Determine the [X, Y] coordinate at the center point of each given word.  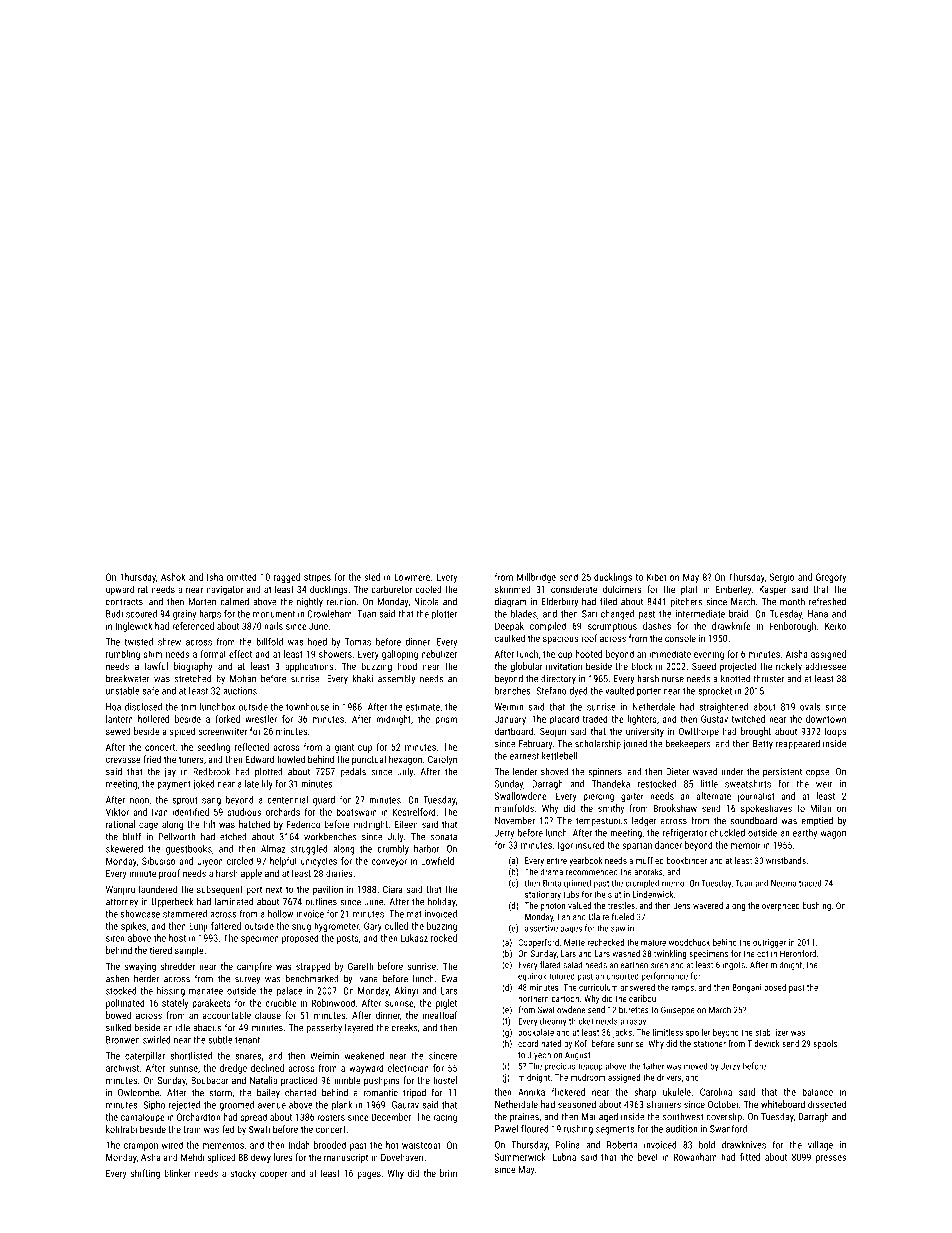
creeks [405, 1028]
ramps [683, 989]
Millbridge [536, 578]
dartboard [514, 731]
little [709, 784]
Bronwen [123, 1040]
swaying [140, 967]
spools [825, 1044]
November [515, 820]
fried [152, 759]
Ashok [173, 577]
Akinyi [406, 992]
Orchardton [198, 1117]
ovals [810, 707]
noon [139, 801]
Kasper [772, 590]
